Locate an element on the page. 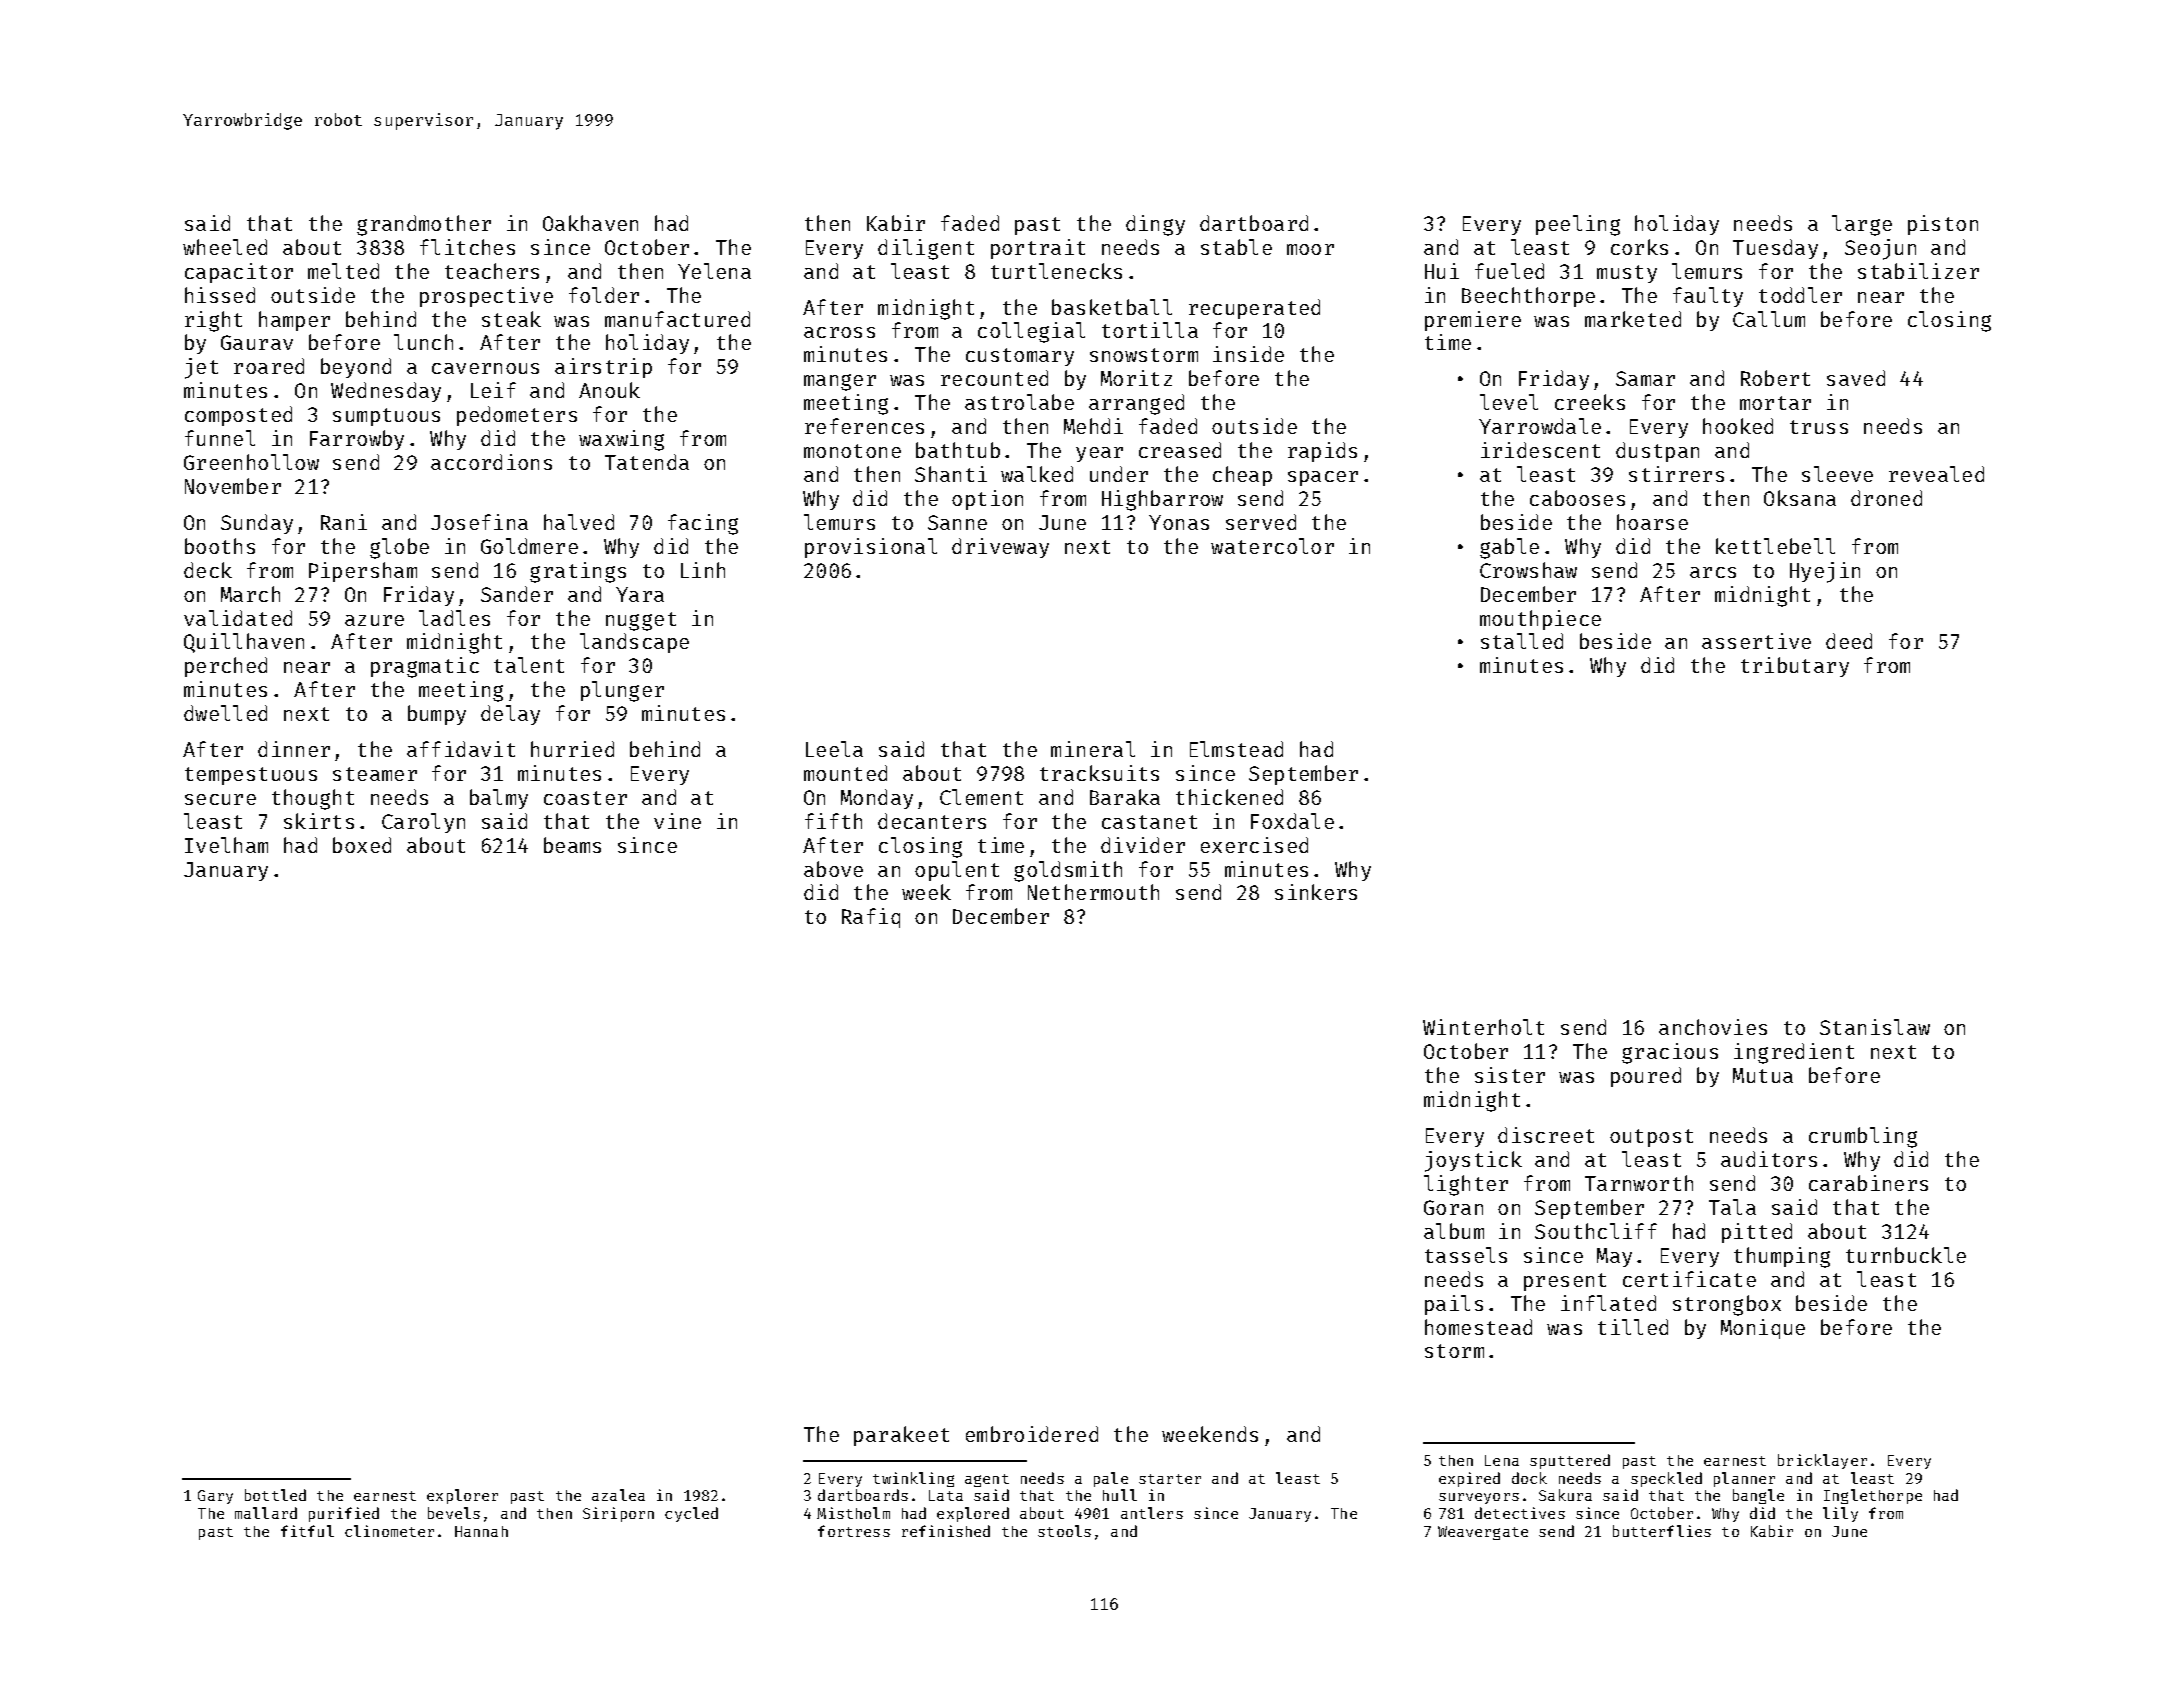 This image has height=1683, width=2178. Weavergate is located at coordinates (1483, 1533).
